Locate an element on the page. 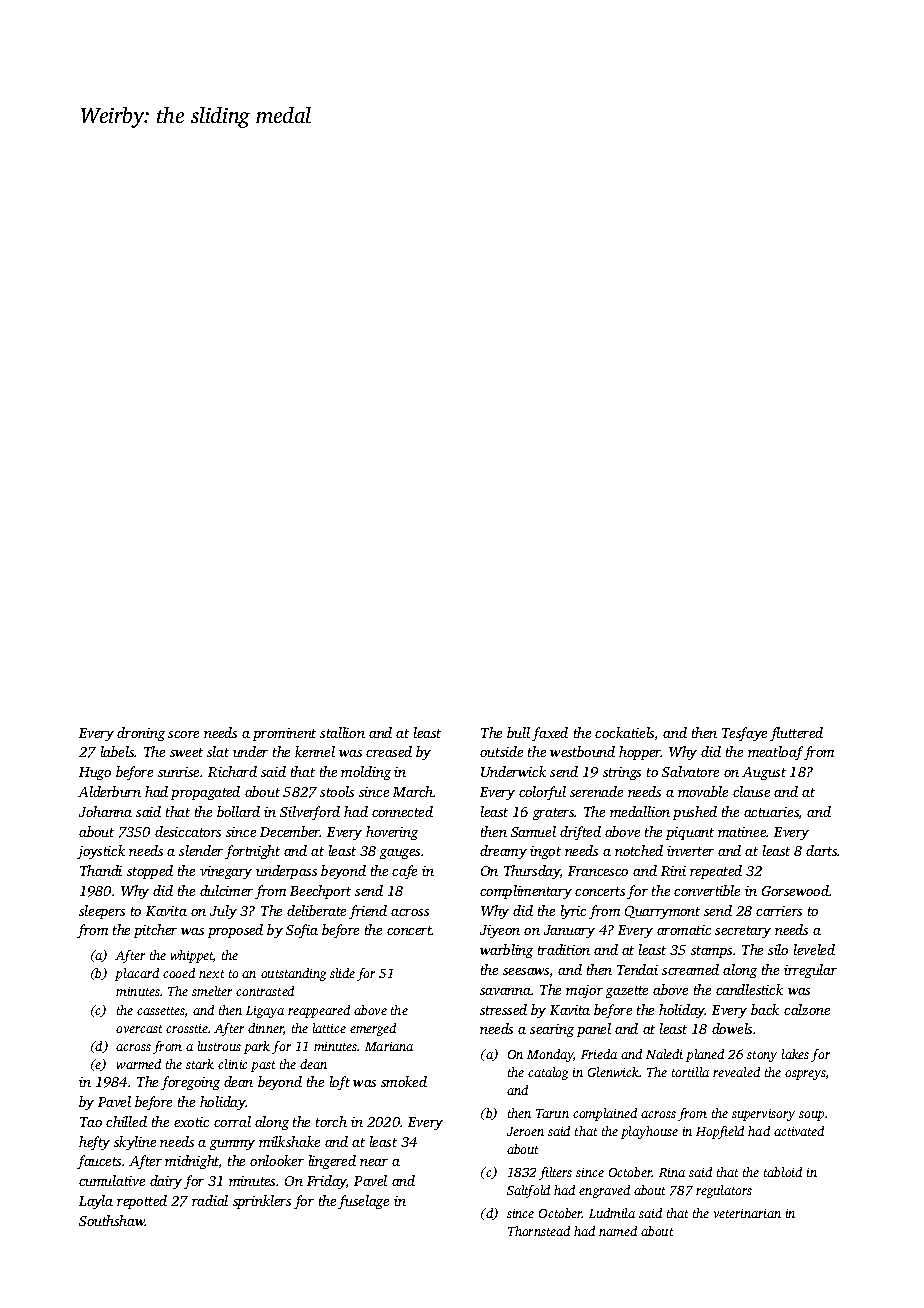  score is located at coordinates (183, 734).
